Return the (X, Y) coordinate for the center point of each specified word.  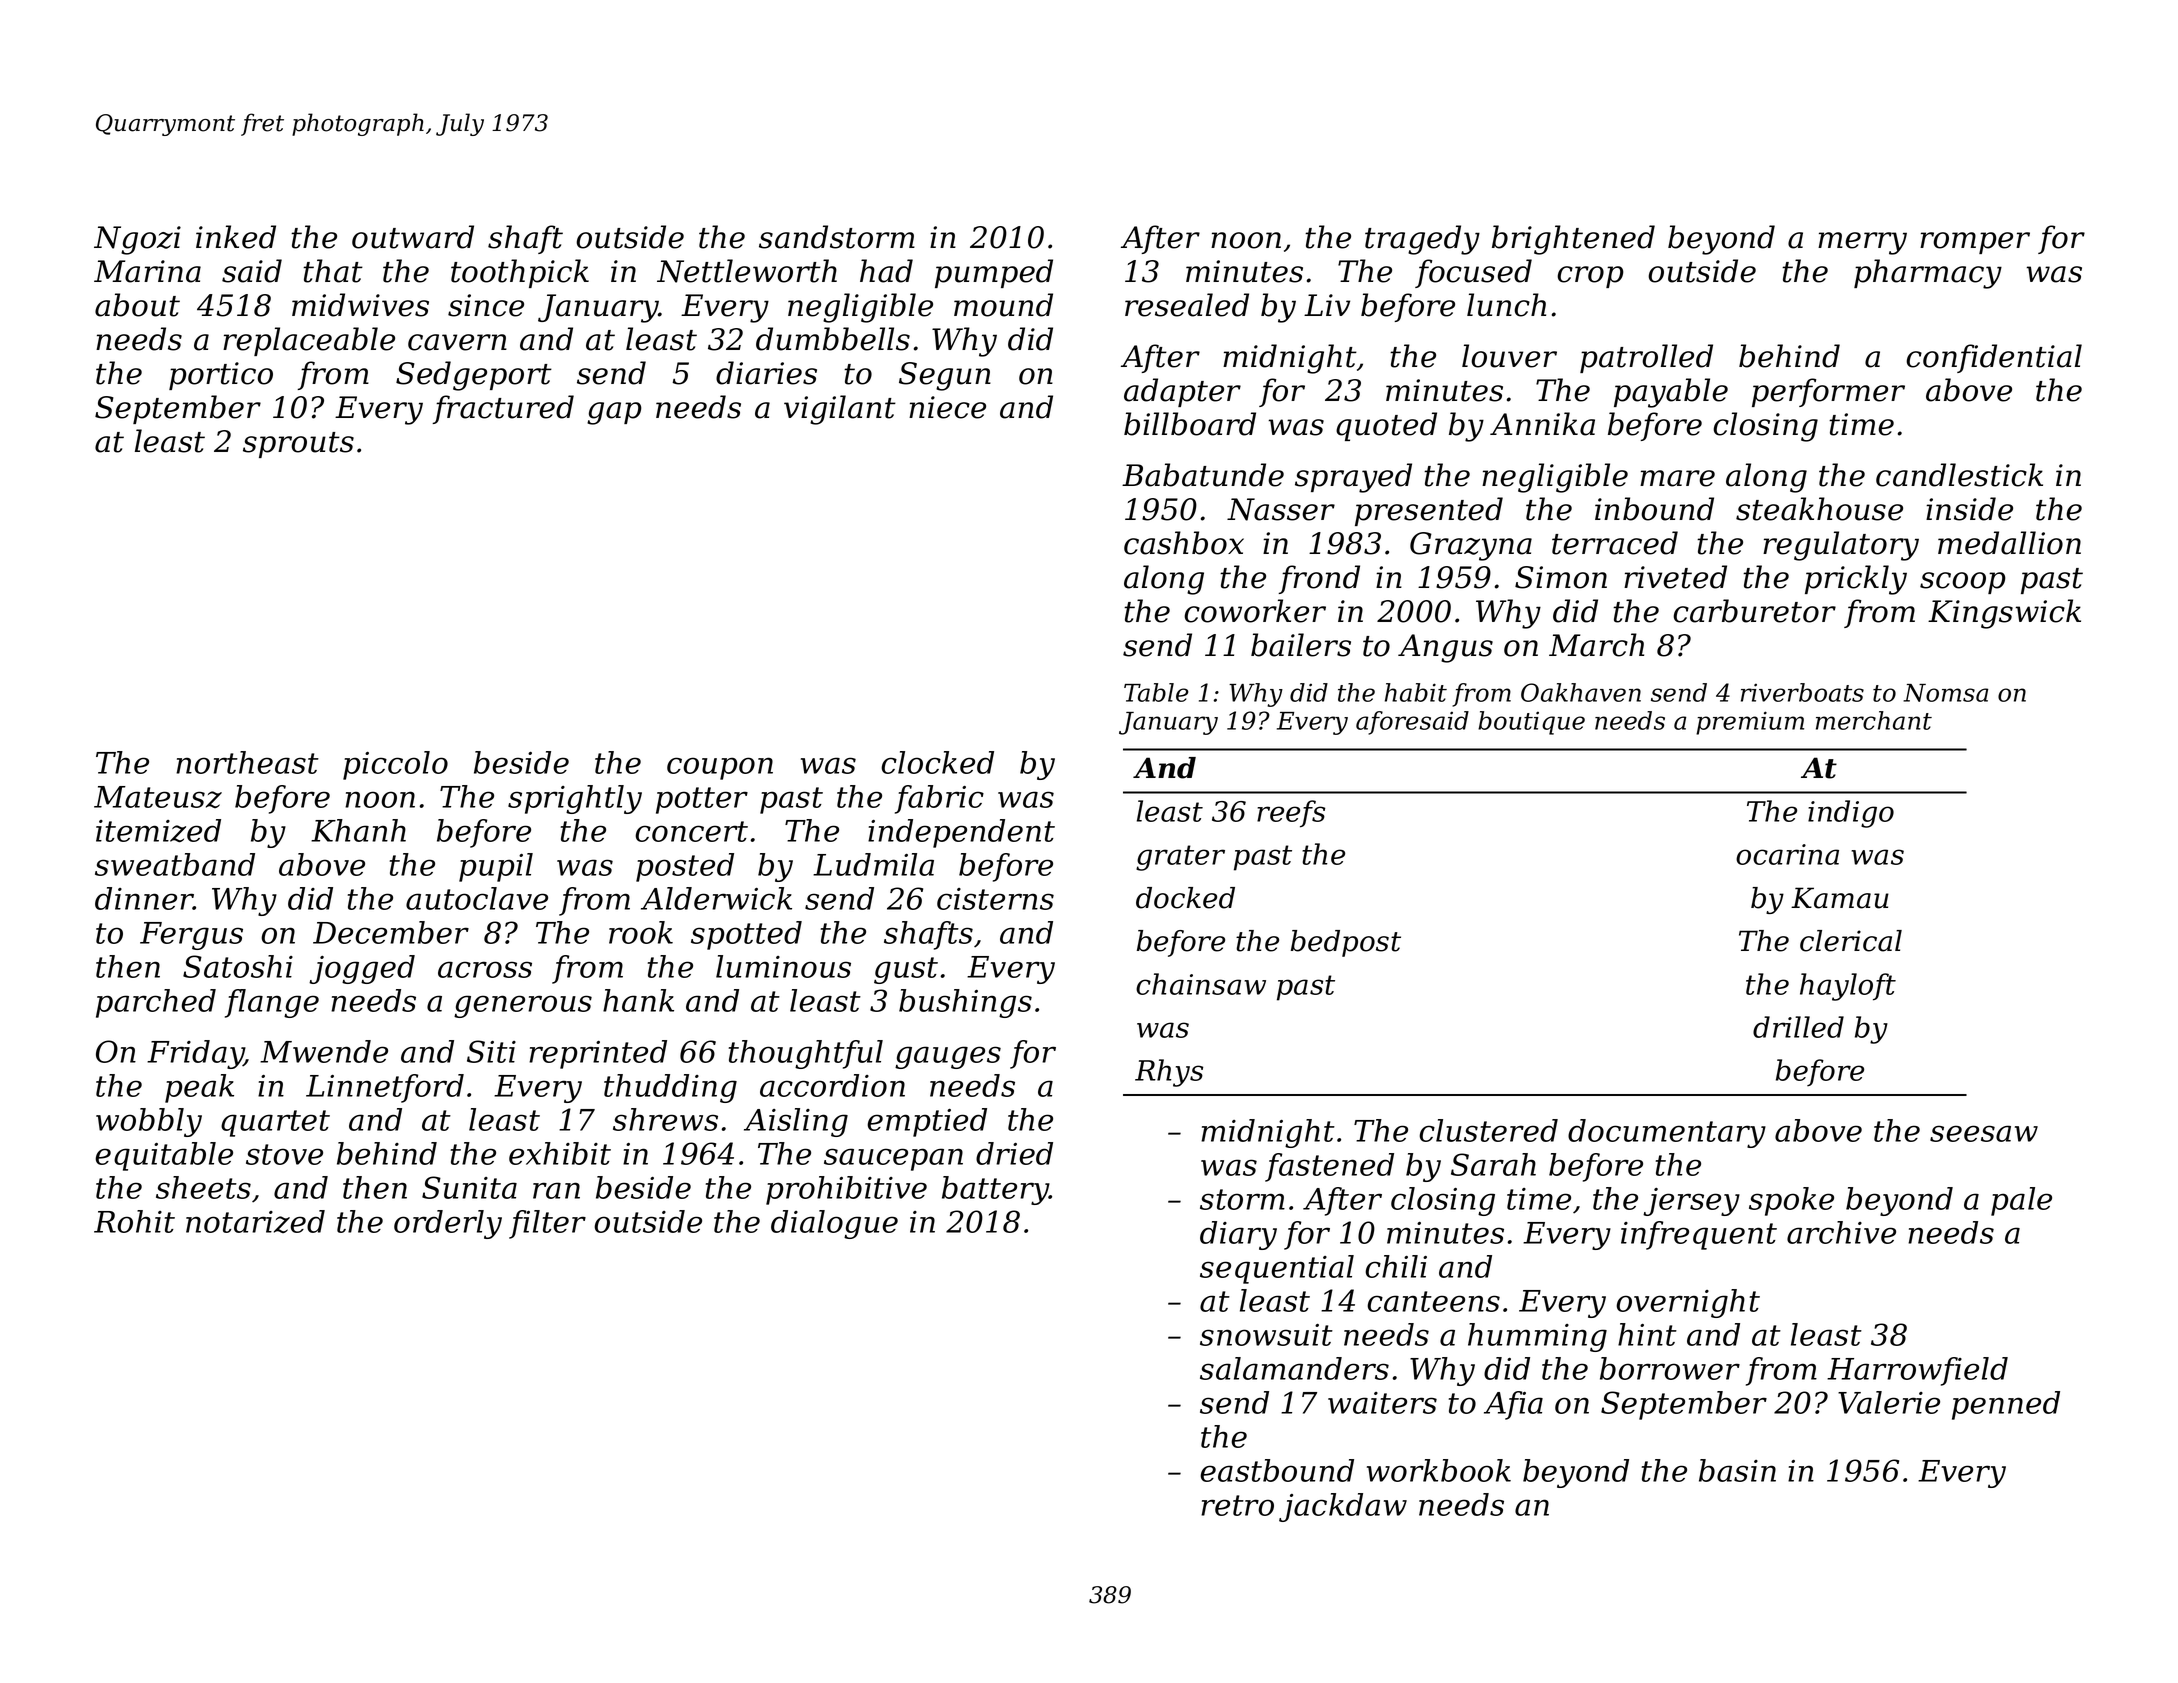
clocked (937, 762)
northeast (247, 762)
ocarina (1787, 854)
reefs (1291, 814)
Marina (147, 271)
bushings (965, 1003)
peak (199, 1088)
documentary (1667, 1133)
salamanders (1294, 1368)
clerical (1851, 941)
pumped (994, 273)
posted (685, 867)
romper (1975, 243)
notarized (255, 1221)
